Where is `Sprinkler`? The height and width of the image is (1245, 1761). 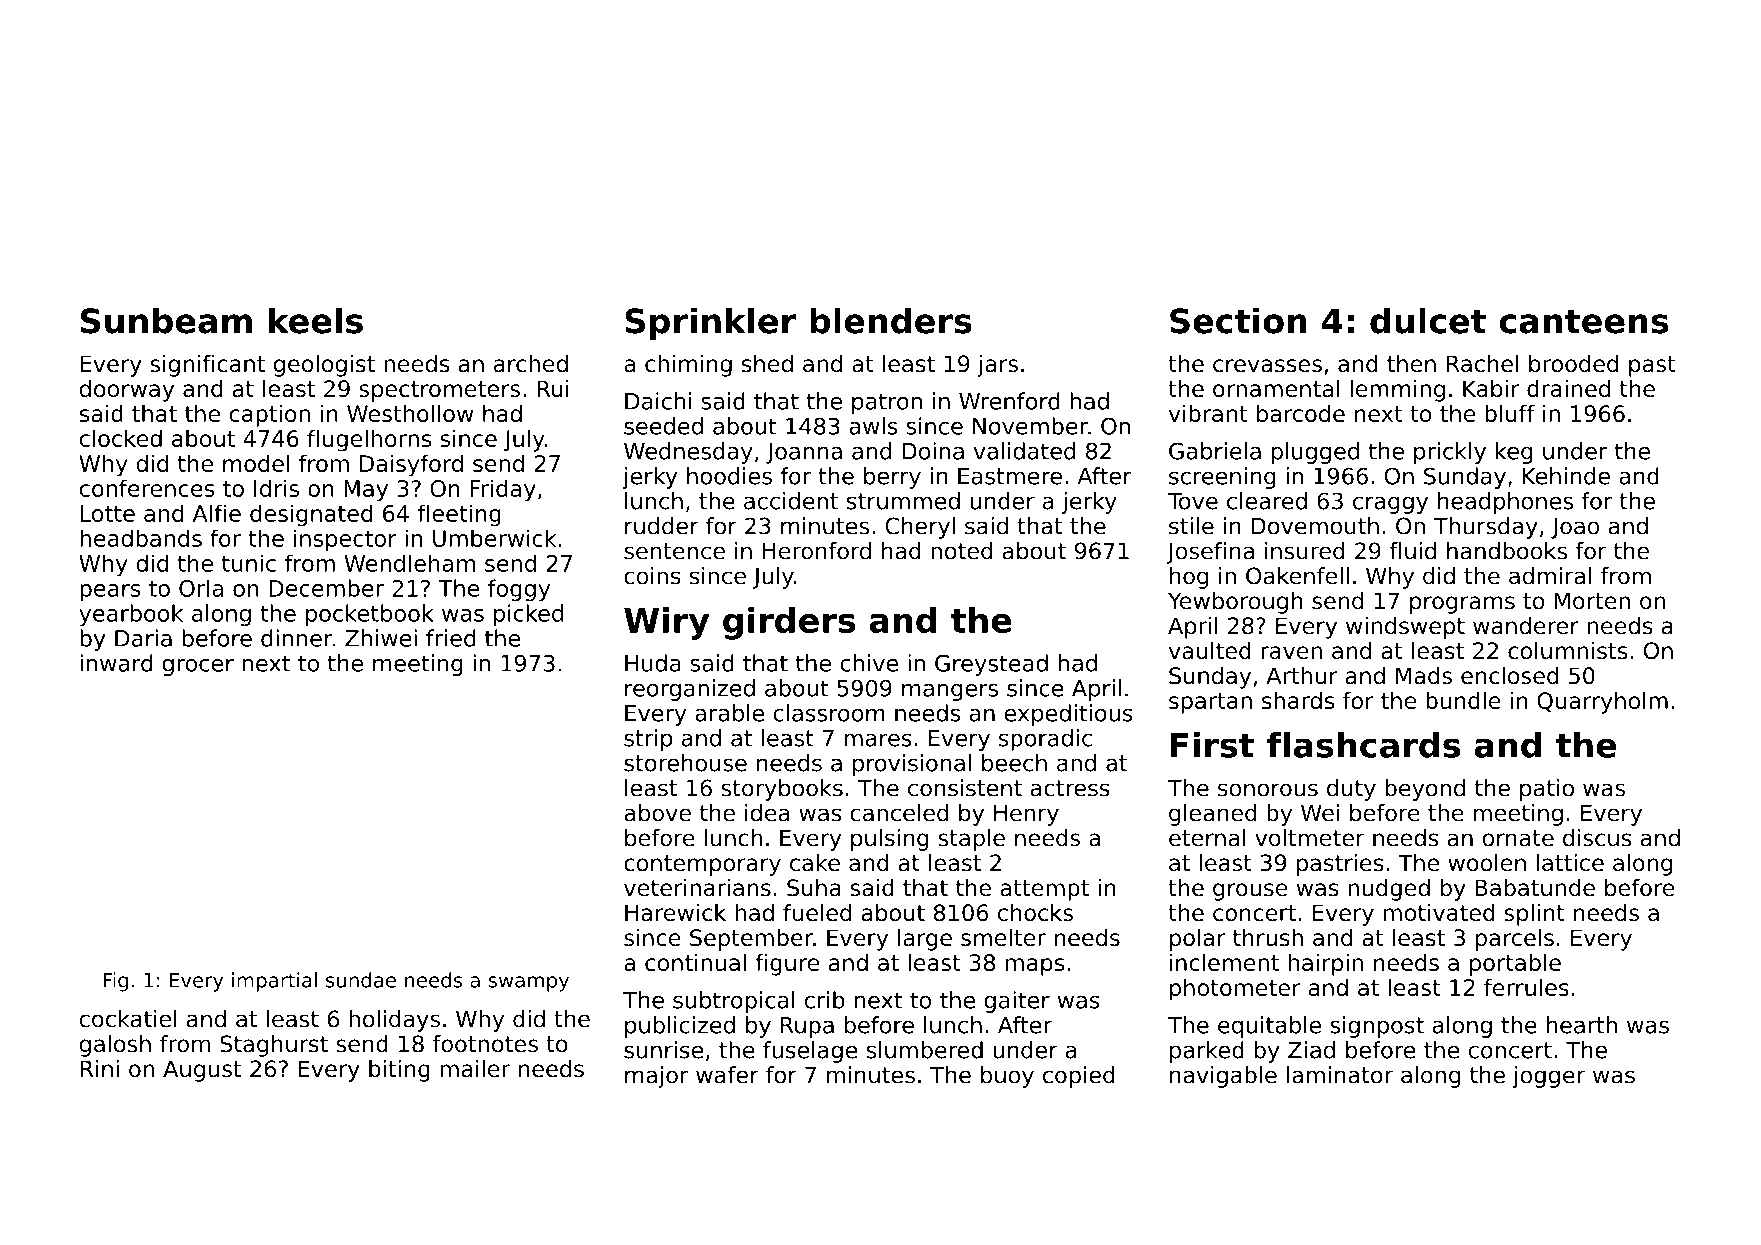 Sprinkler is located at coordinates (710, 323).
